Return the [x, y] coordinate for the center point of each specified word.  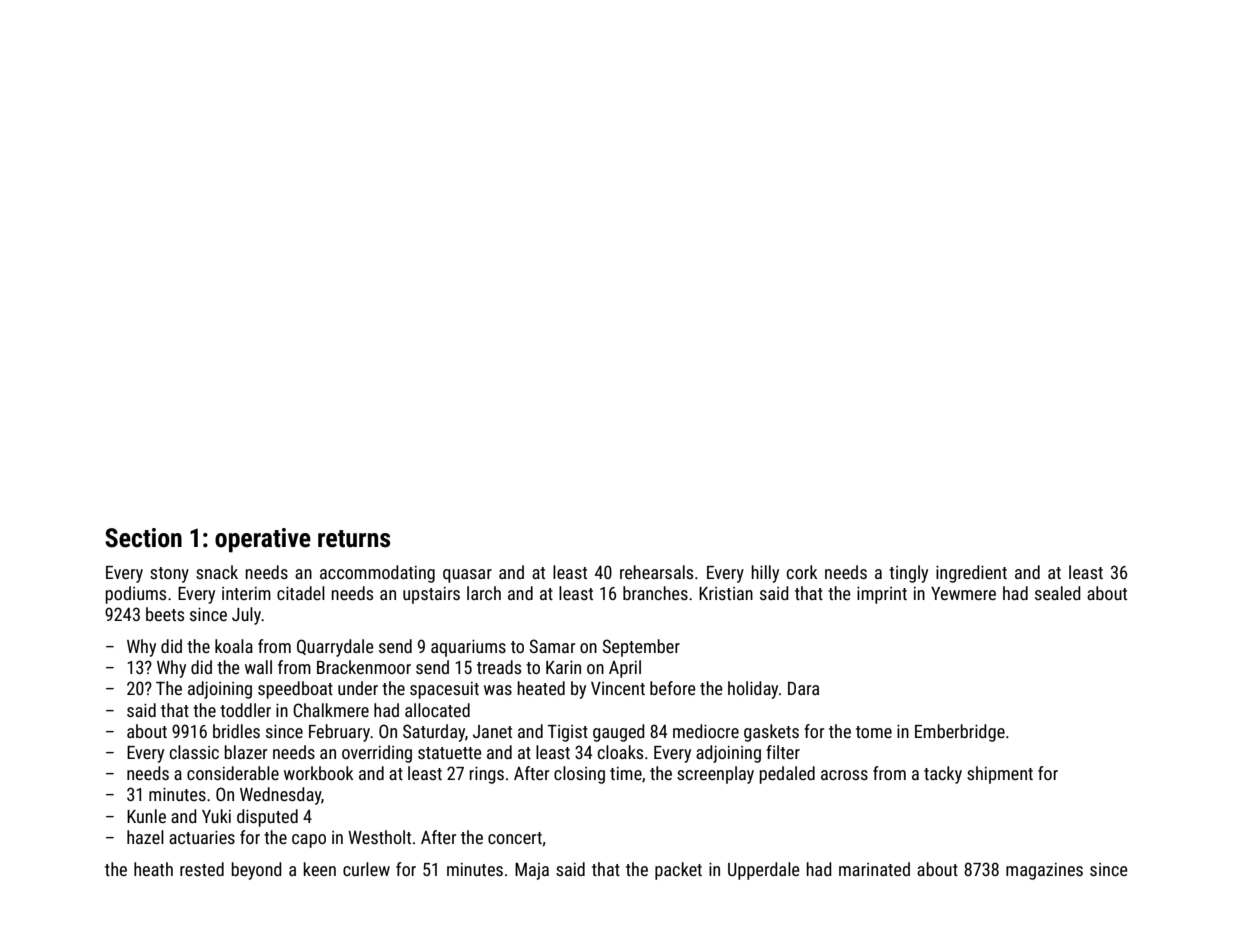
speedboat [295, 690]
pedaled [787, 775]
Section [143, 538]
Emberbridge [960, 733]
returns [354, 539]
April [625, 669]
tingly [908, 574]
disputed [267, 818]
